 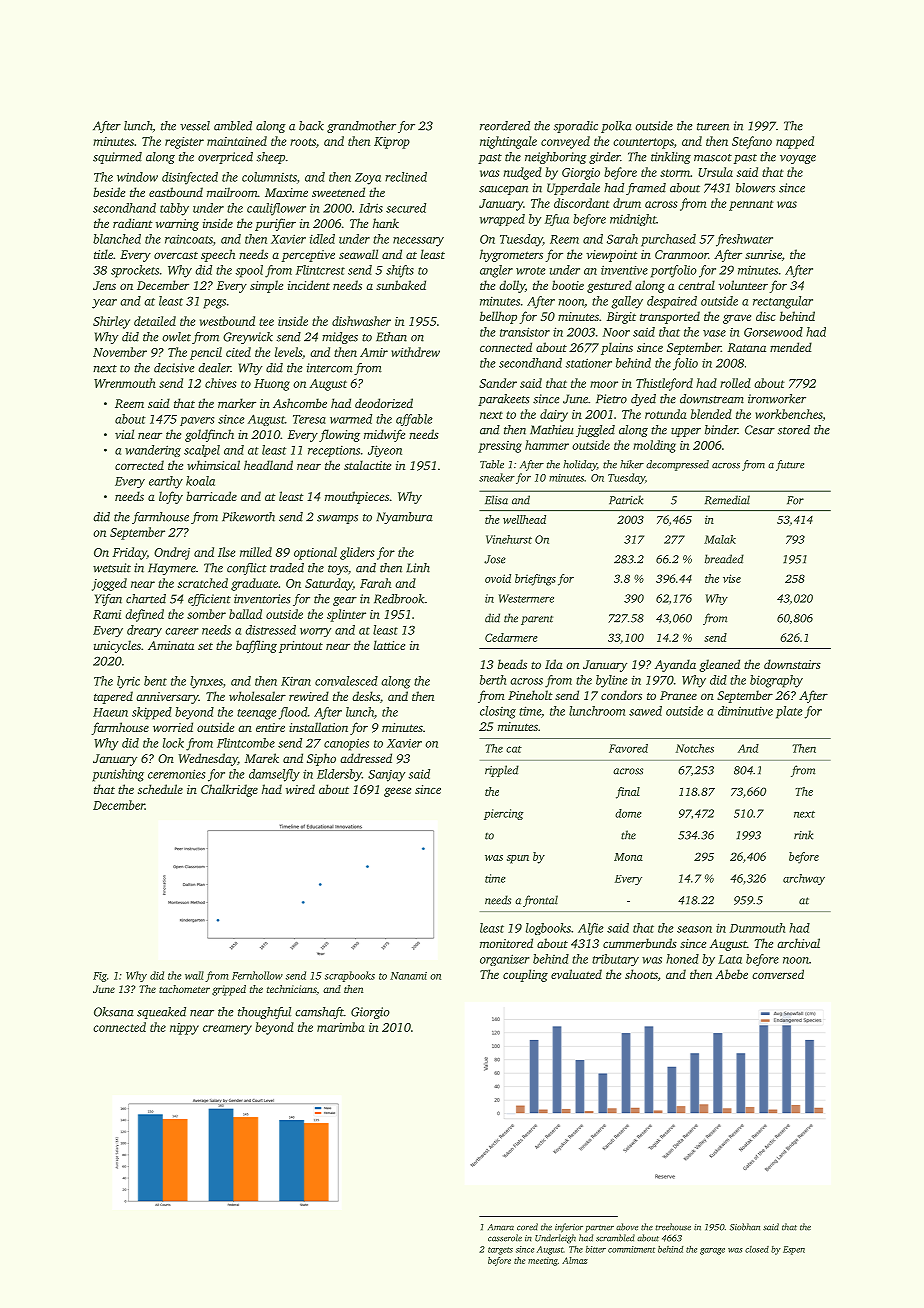 What do you see at coordinates (732, 578) in the document?
I see `vise` at bounding box center [732, 578].
